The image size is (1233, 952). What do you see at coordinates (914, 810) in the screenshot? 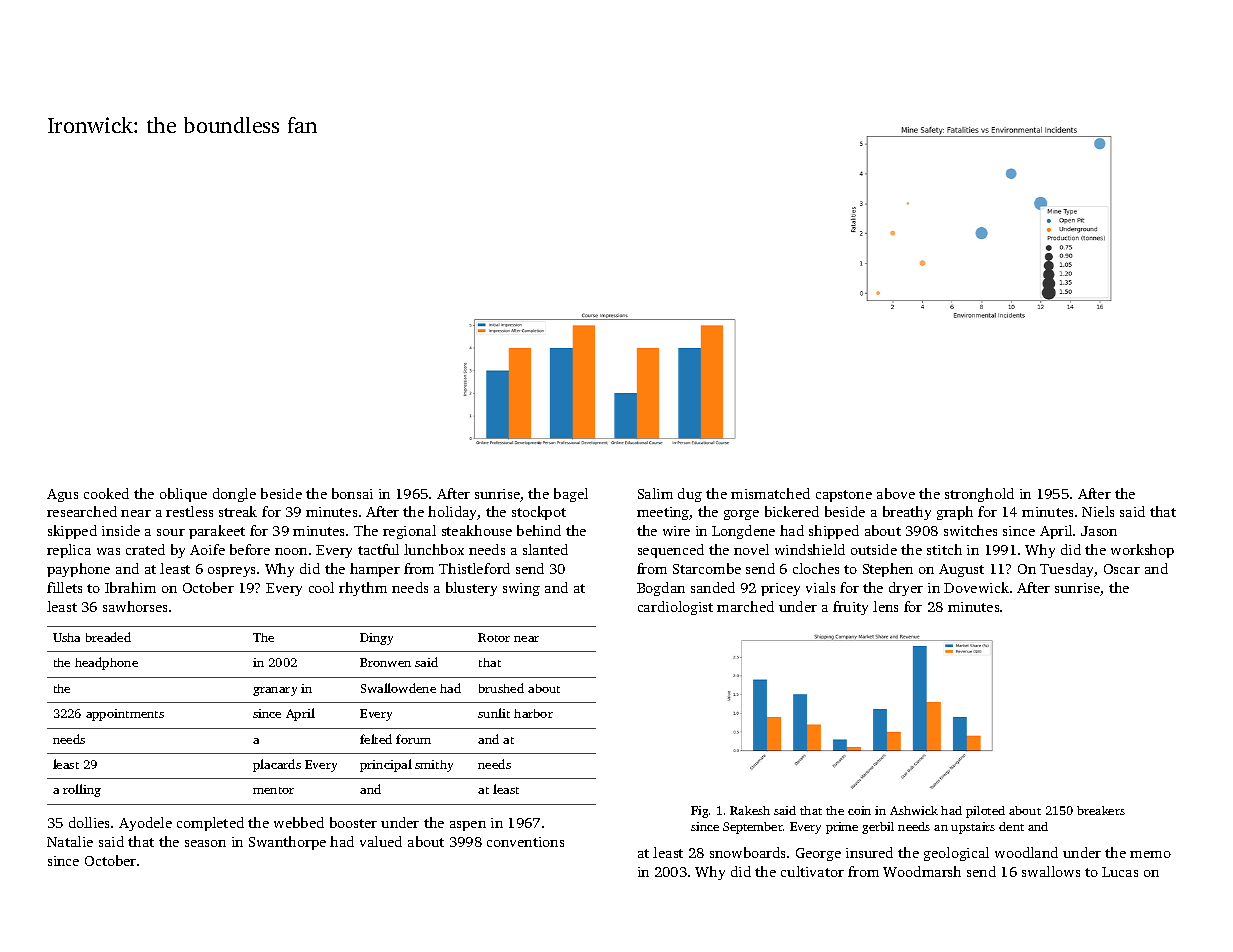
I see `Ashwick` at bounding box center [914, 810].
